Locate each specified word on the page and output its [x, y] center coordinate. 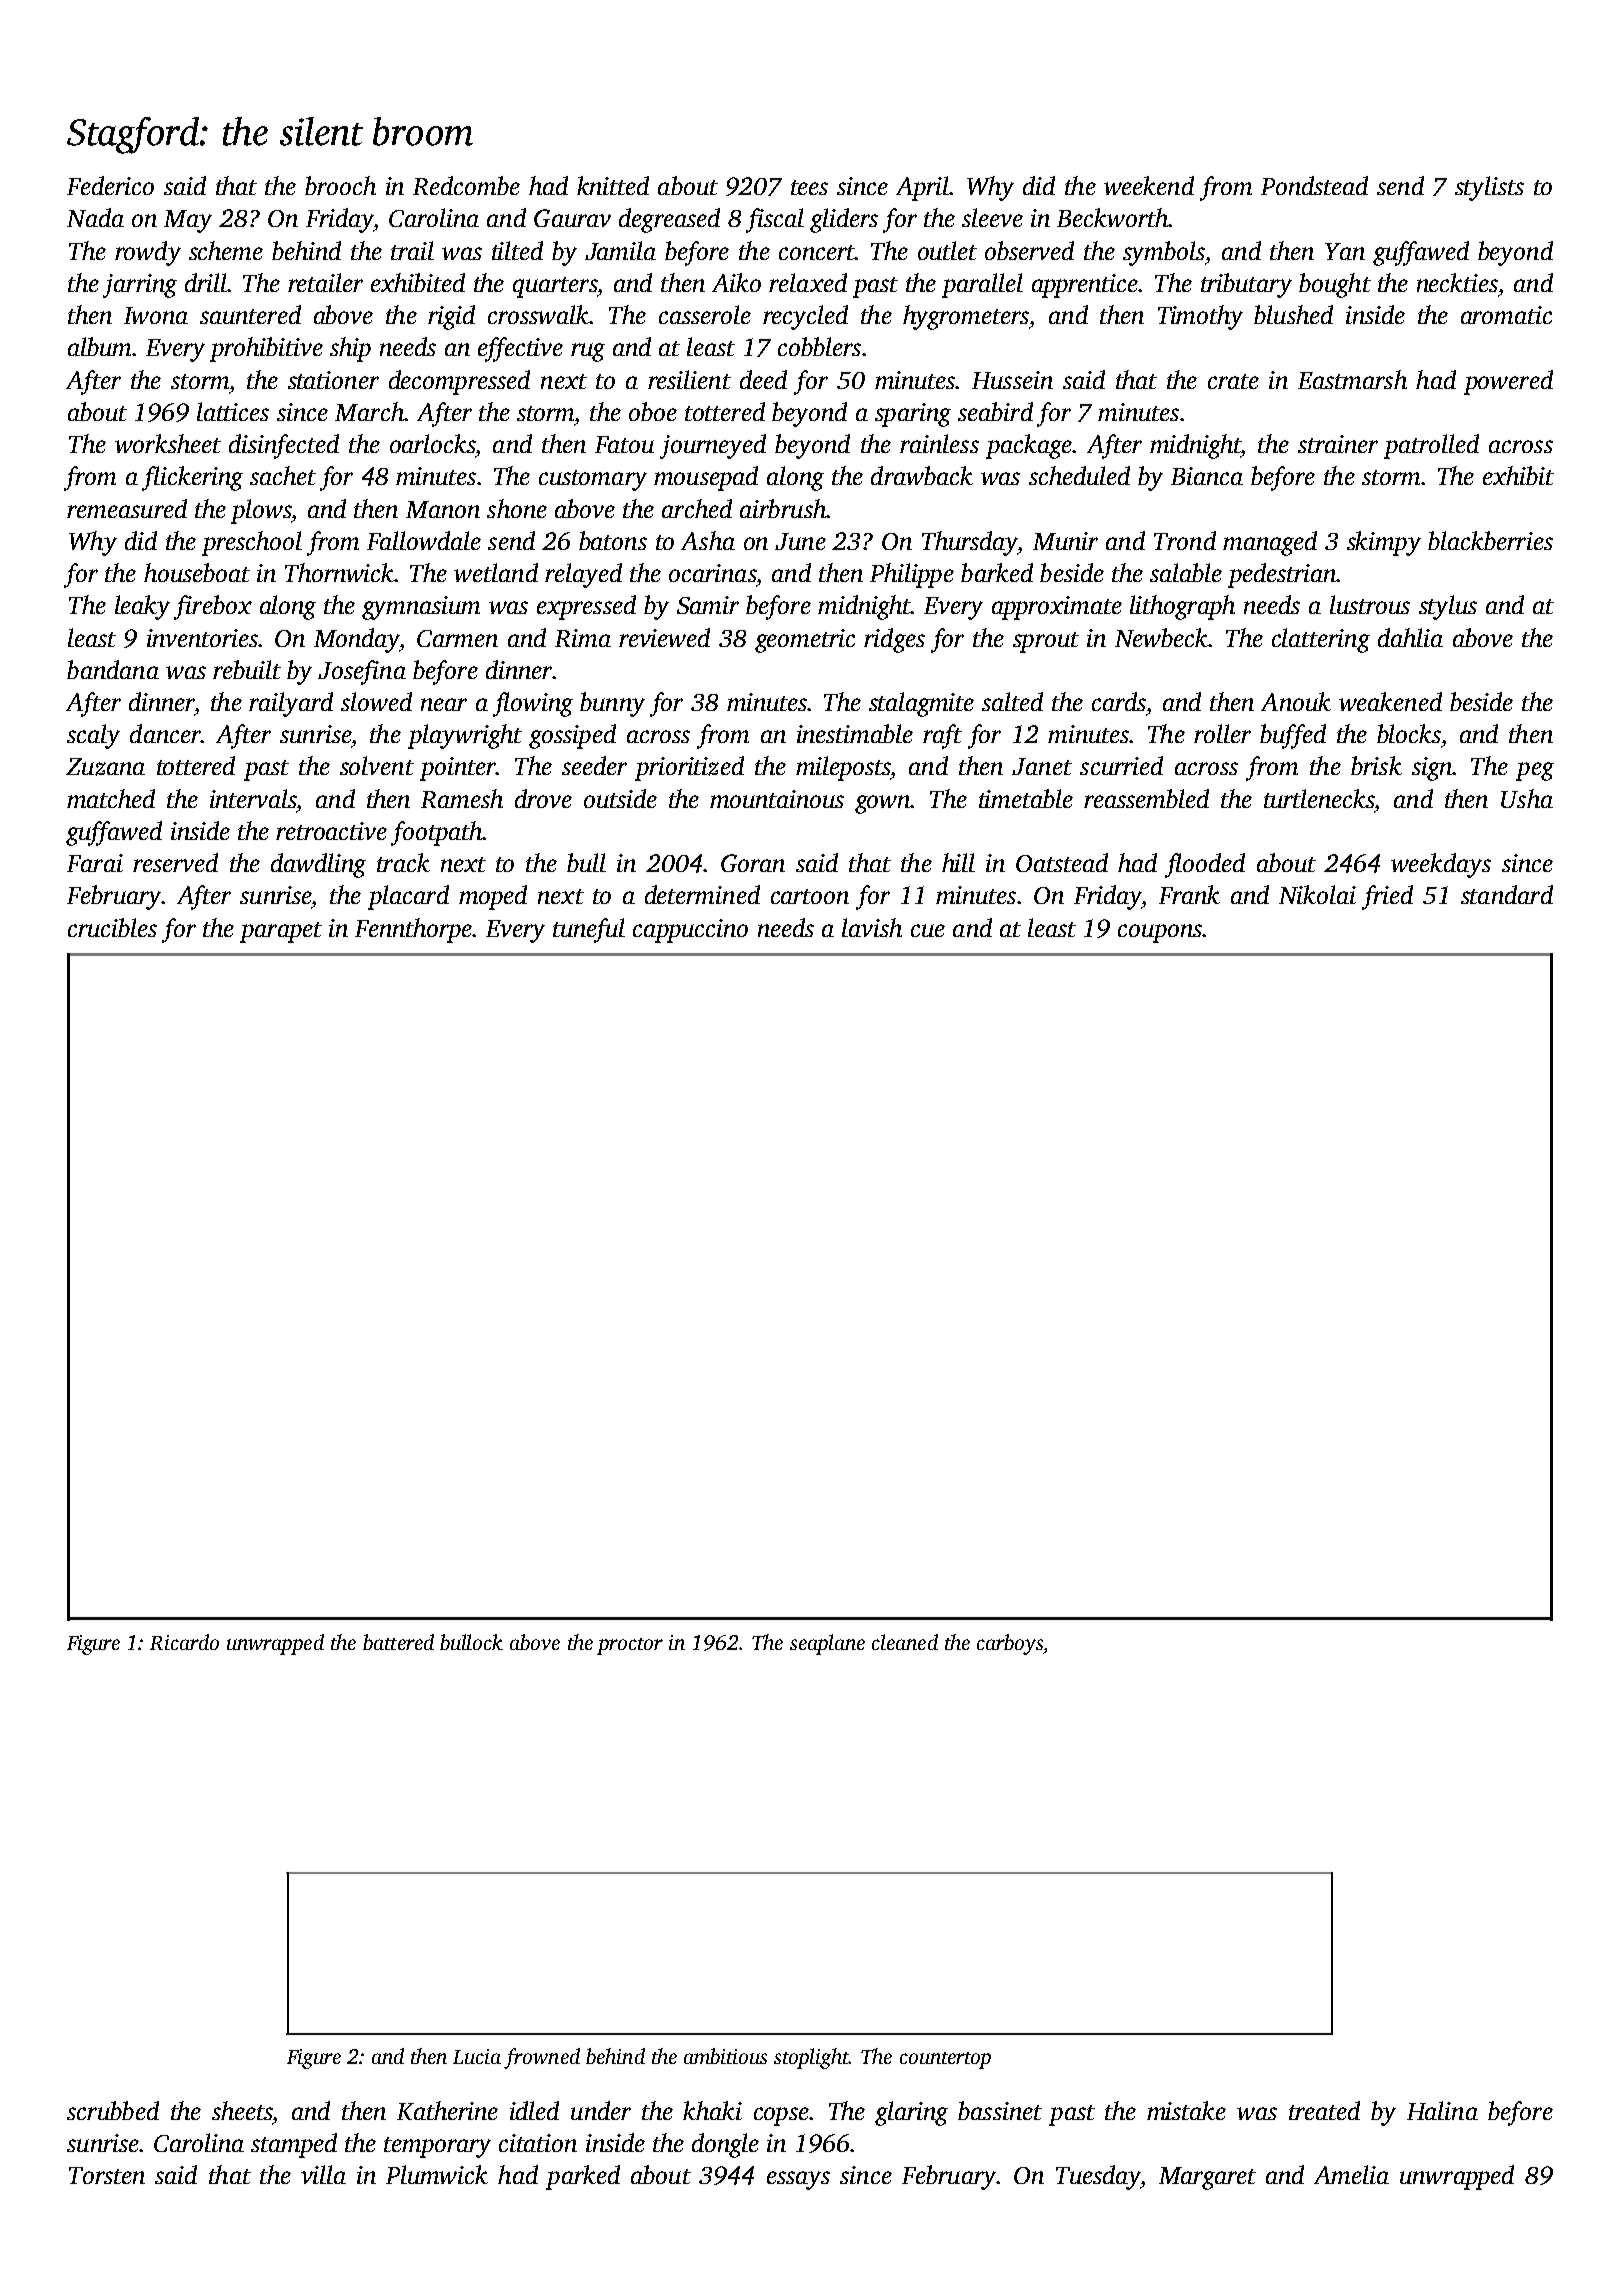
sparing [913, 415]
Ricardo [184, 1642]
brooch [340, 185]
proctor [630, 1646]
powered [1508, 382]
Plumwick [437, 2174]
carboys [1010, 1644]
